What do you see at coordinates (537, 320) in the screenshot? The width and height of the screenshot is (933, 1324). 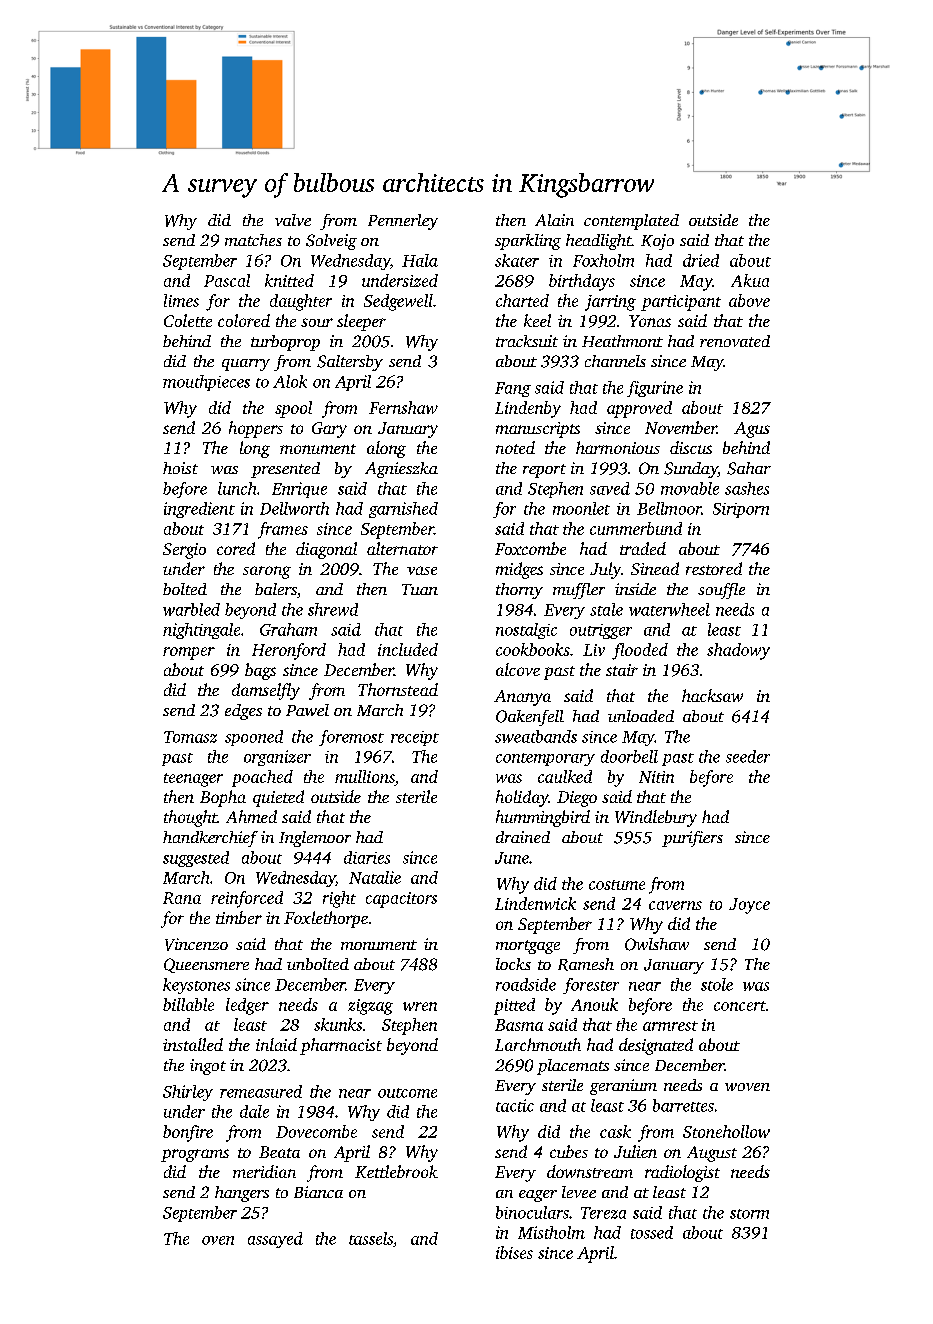 I see `keel` at bounding box center [537, 320].
